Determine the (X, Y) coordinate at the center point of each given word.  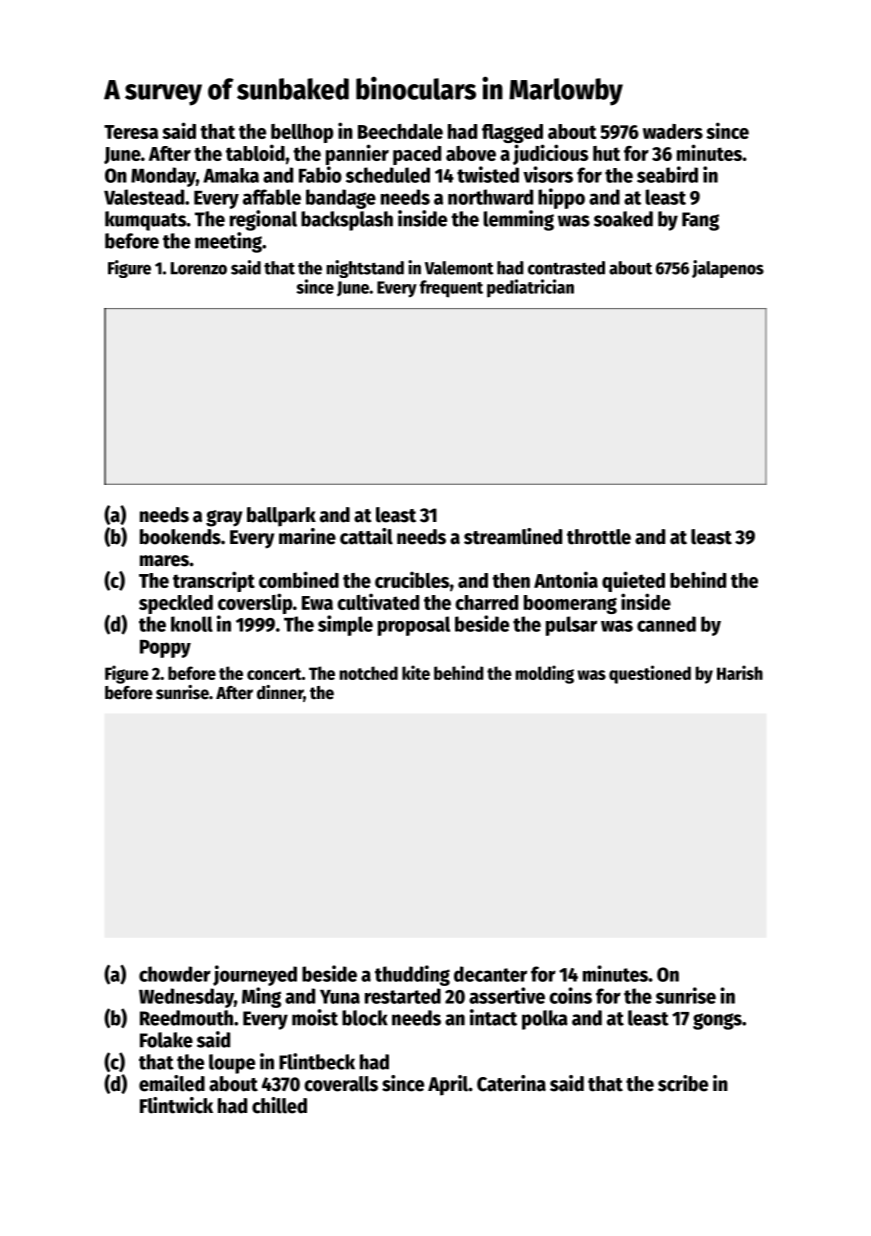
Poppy (165, 649)
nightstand (365, 269)
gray (224, 518)
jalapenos (728, 269)
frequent (451, 289)
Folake (166, 1040)
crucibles (412, 579)
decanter (490, 974)
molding (544, 674)
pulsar (571, 626)
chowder (175, 974)
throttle (599, 537)
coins (570, 995)
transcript (214, 581)
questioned (650, 674)
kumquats (145, 221)
